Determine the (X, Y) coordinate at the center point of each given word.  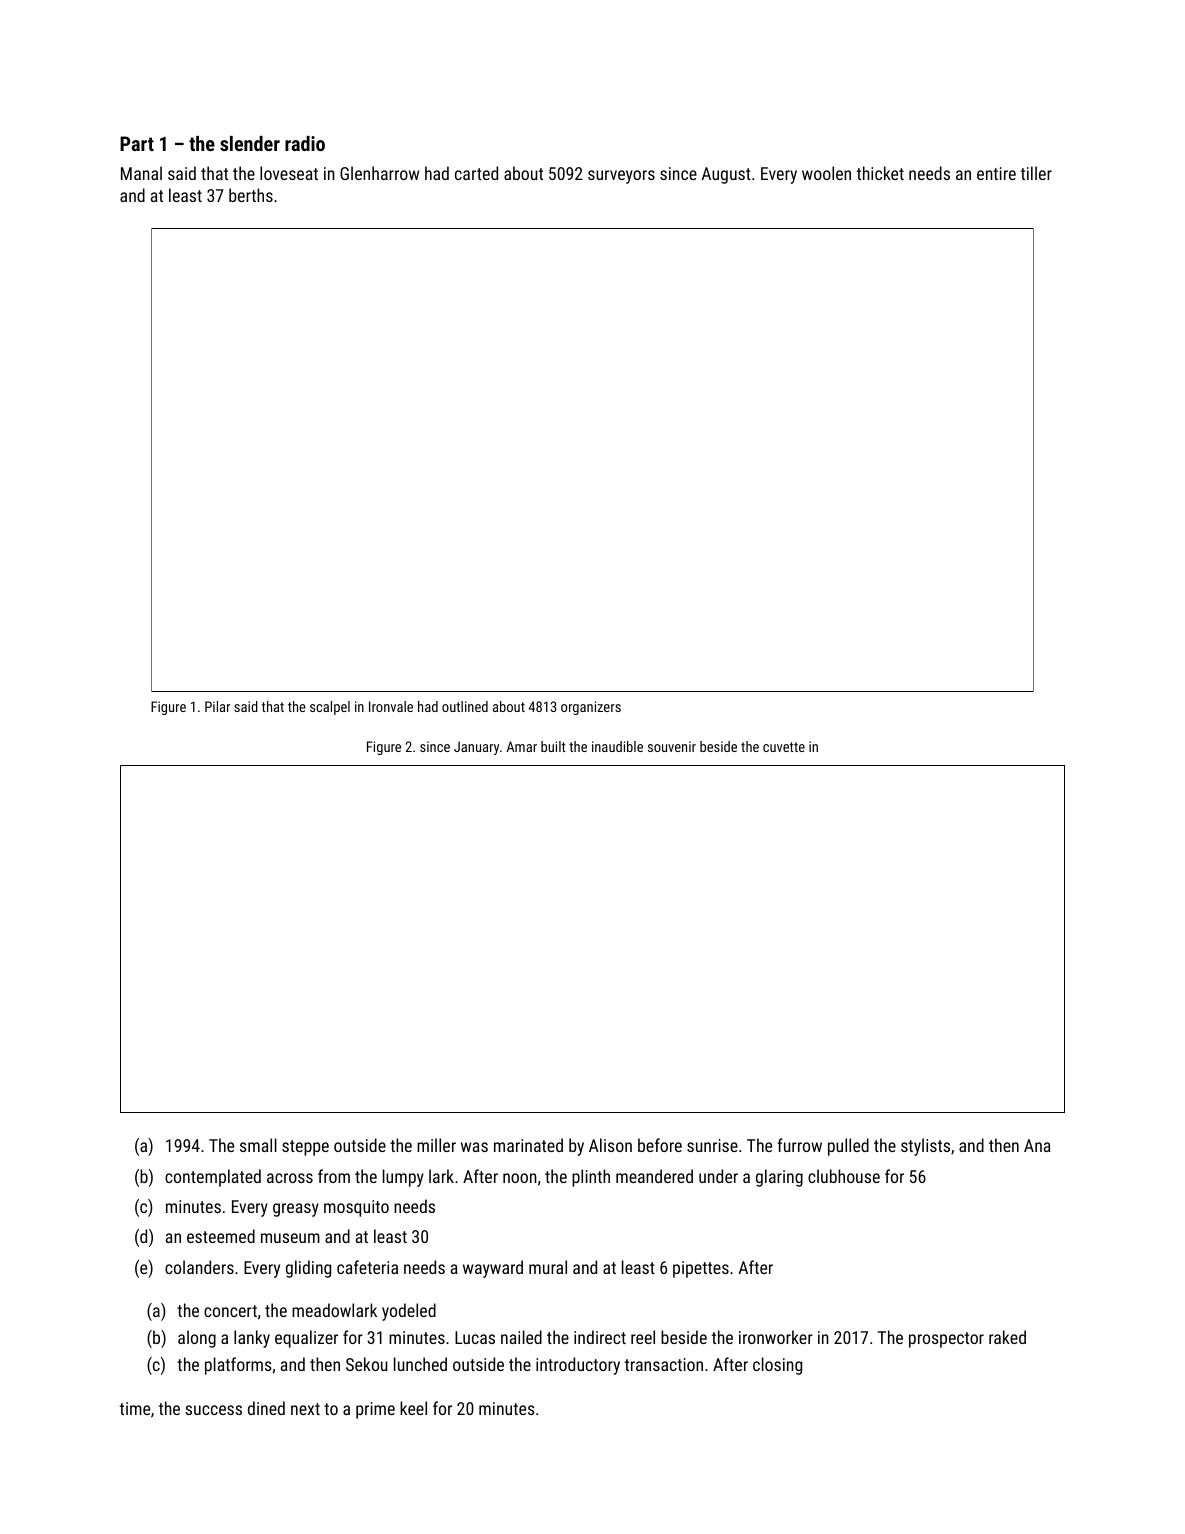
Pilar (217, 706)
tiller (1036, 173)
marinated (528, 1145)
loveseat (289, 173)
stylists (925, 1147)
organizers (591, 708)
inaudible (617, 746)
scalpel (330, 708)
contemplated (213, 1178)
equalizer (306, 1339)
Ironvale (391, 706)
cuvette (784, 747)
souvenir (672, 746)
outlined (465, 706)
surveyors (621, 177)
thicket (880, 173)
